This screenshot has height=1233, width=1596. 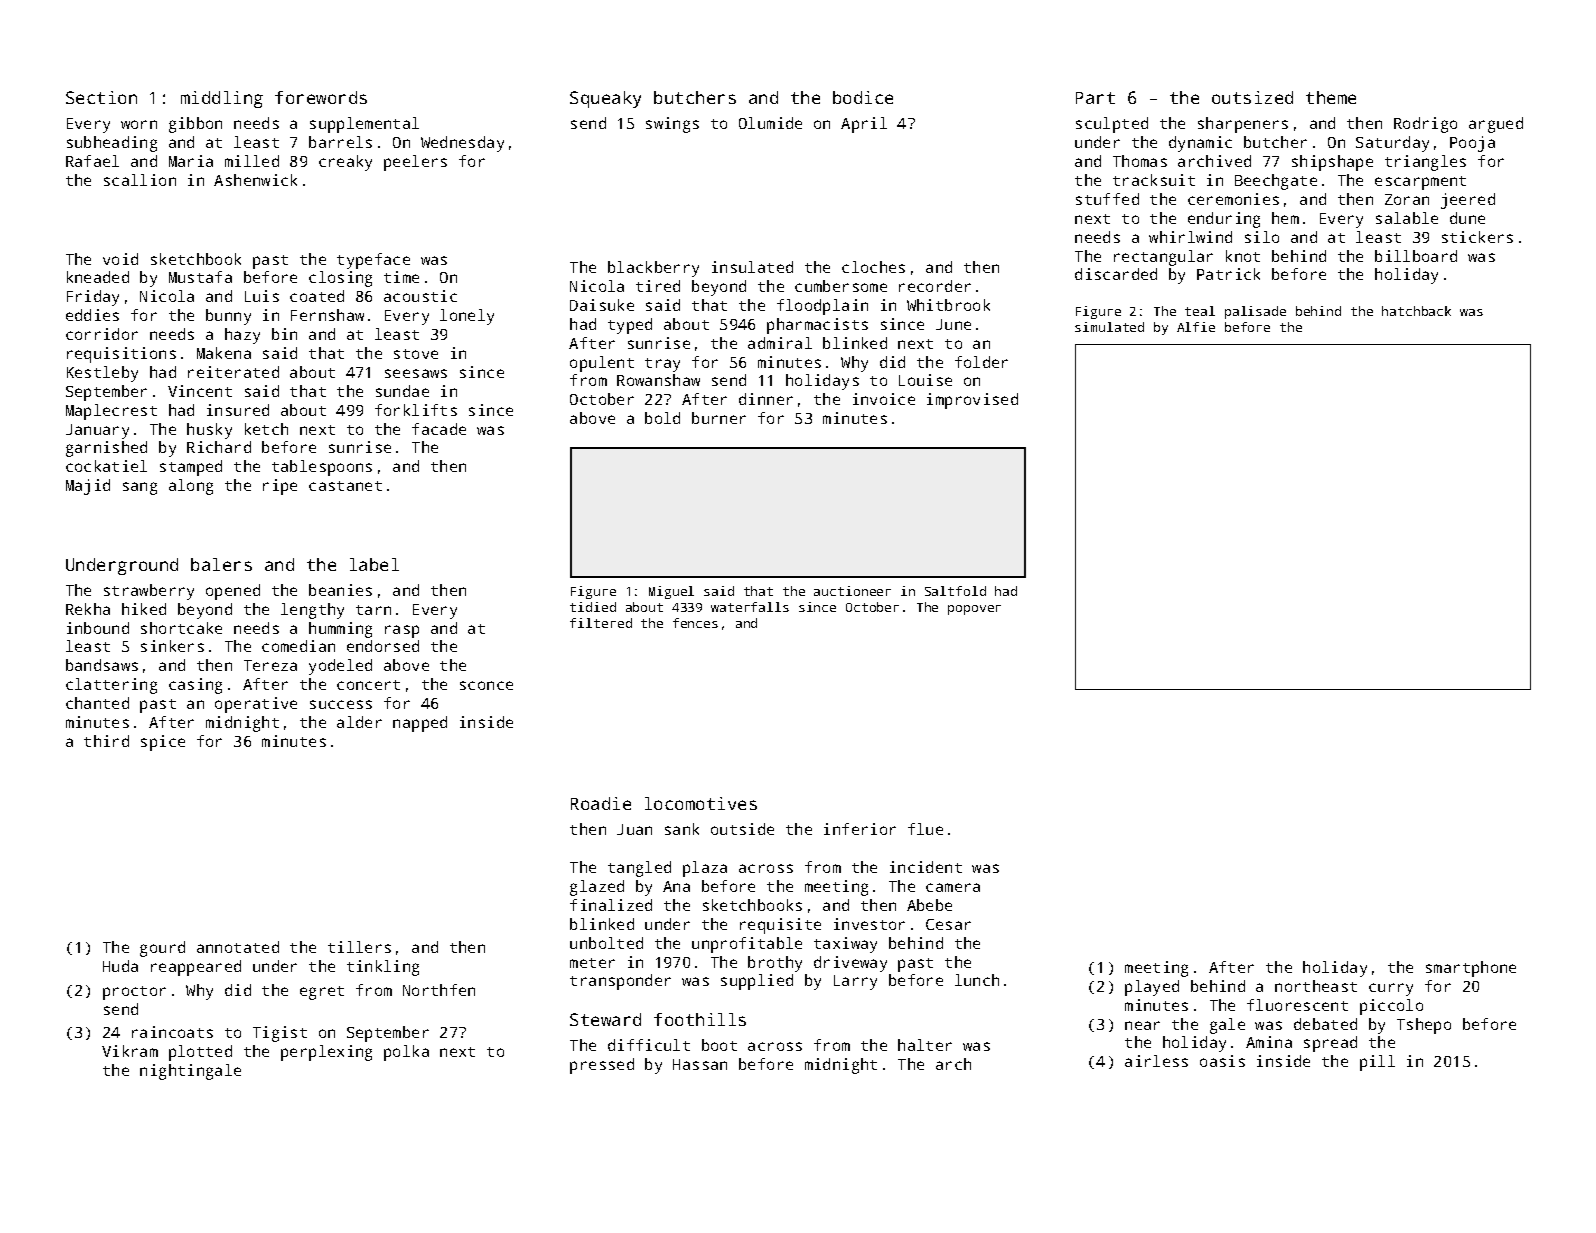 I want to click on camera, so click(x=953, y=887).
